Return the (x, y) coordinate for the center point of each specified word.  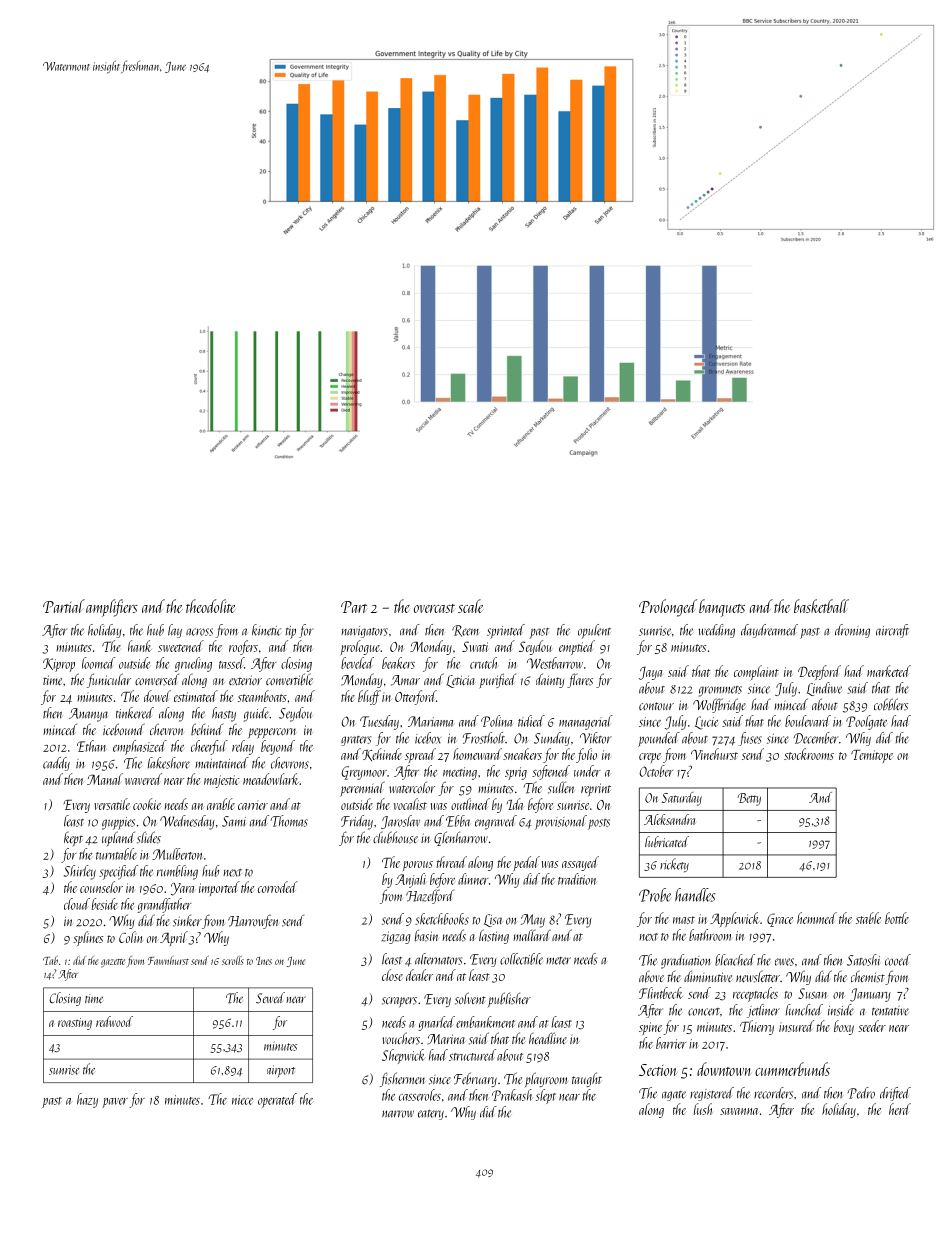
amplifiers (112, 608)
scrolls (233, 960)
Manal (105, 779)
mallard (532, 935)
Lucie (706, 723)
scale (470, 606)
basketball (821, 606)
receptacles (755, 994)
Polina (496, 721)
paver (115, 1103)
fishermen (402, 1079)
